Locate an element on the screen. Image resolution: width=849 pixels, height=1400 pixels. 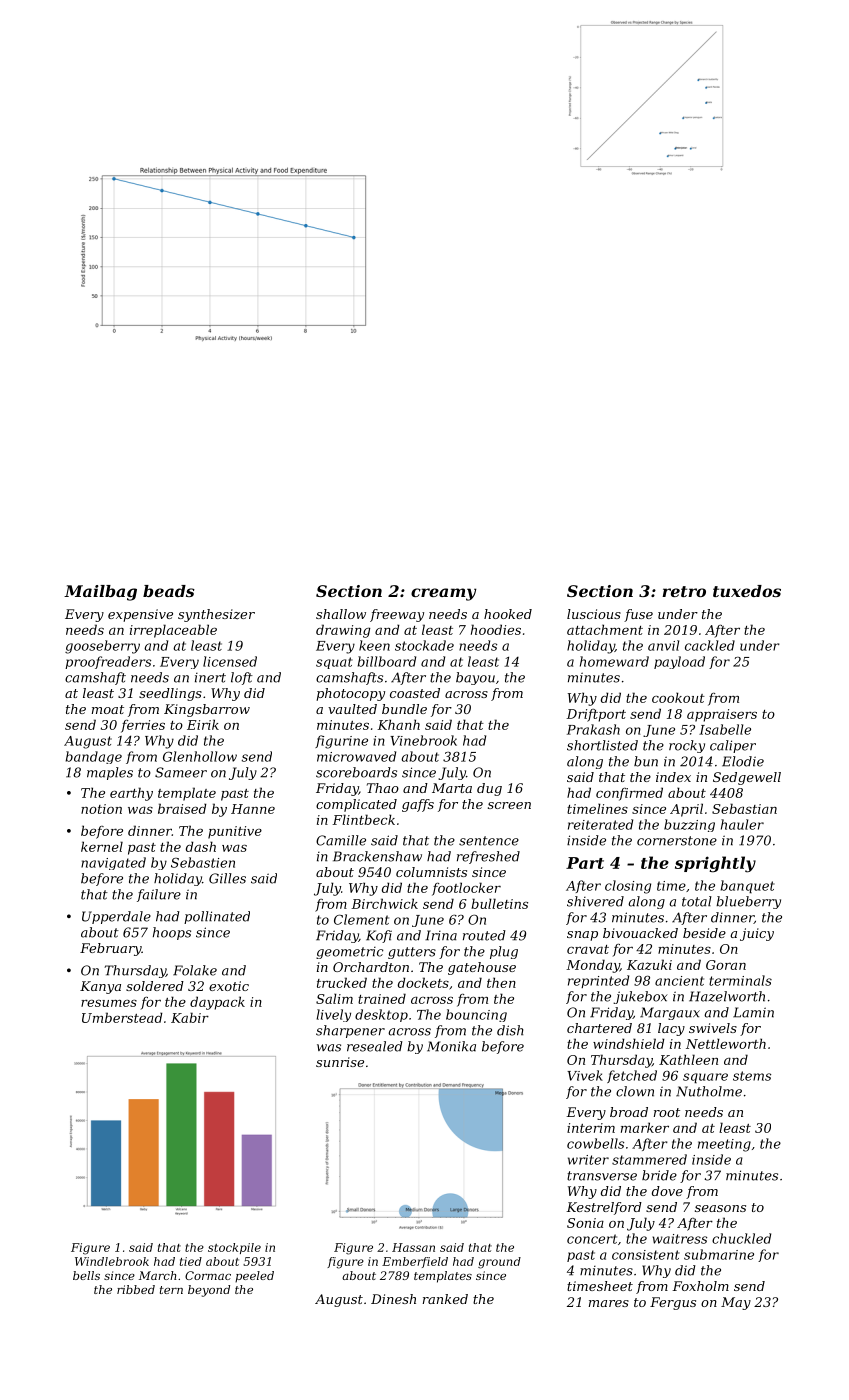
ribbed is located at coordinates (136, 1289).
